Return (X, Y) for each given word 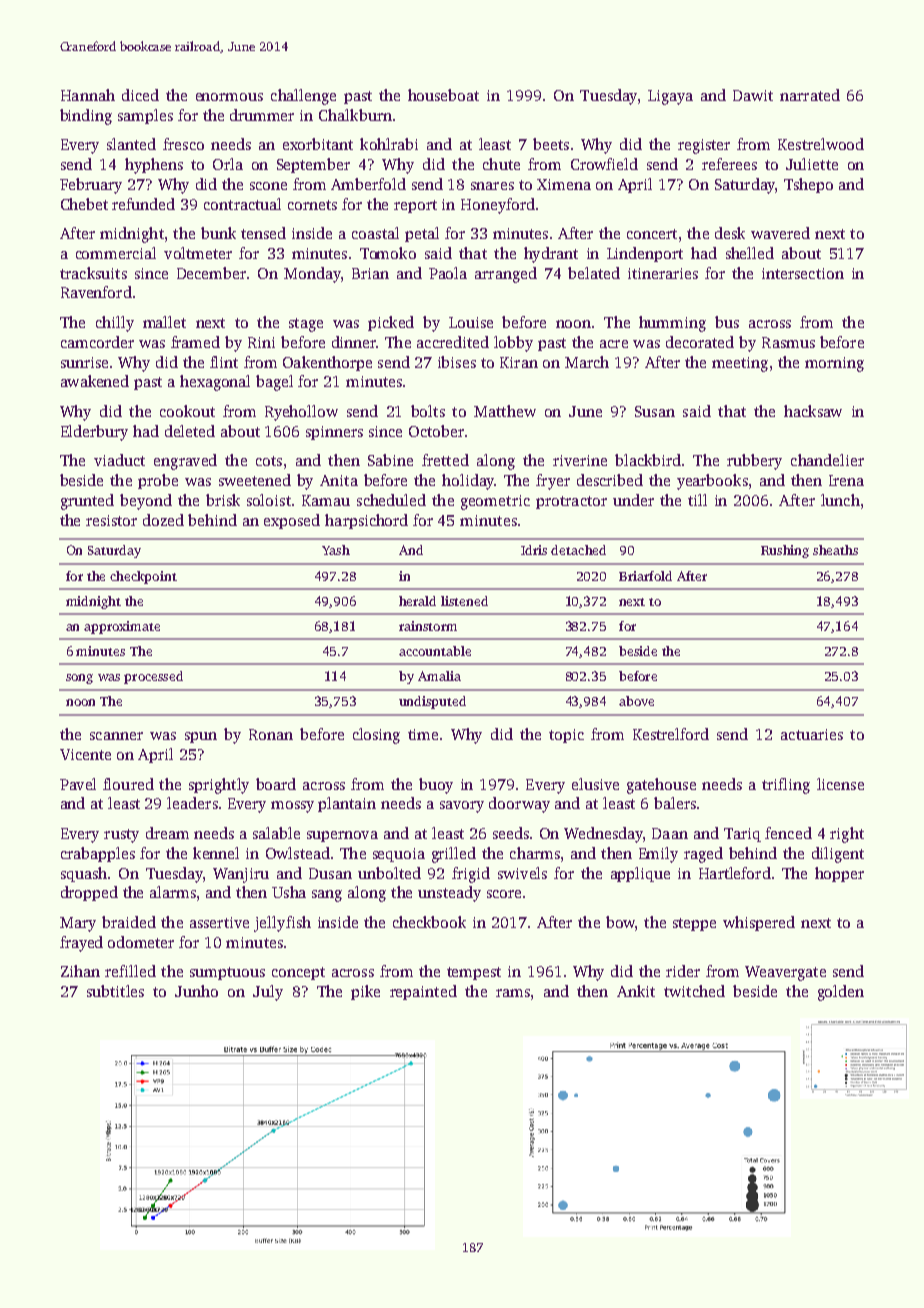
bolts (428, 411)
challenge (303, 97)
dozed (163, 520)
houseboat (443, 95)
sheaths (835, 550)
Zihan (80, 971)
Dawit (753, 95)
